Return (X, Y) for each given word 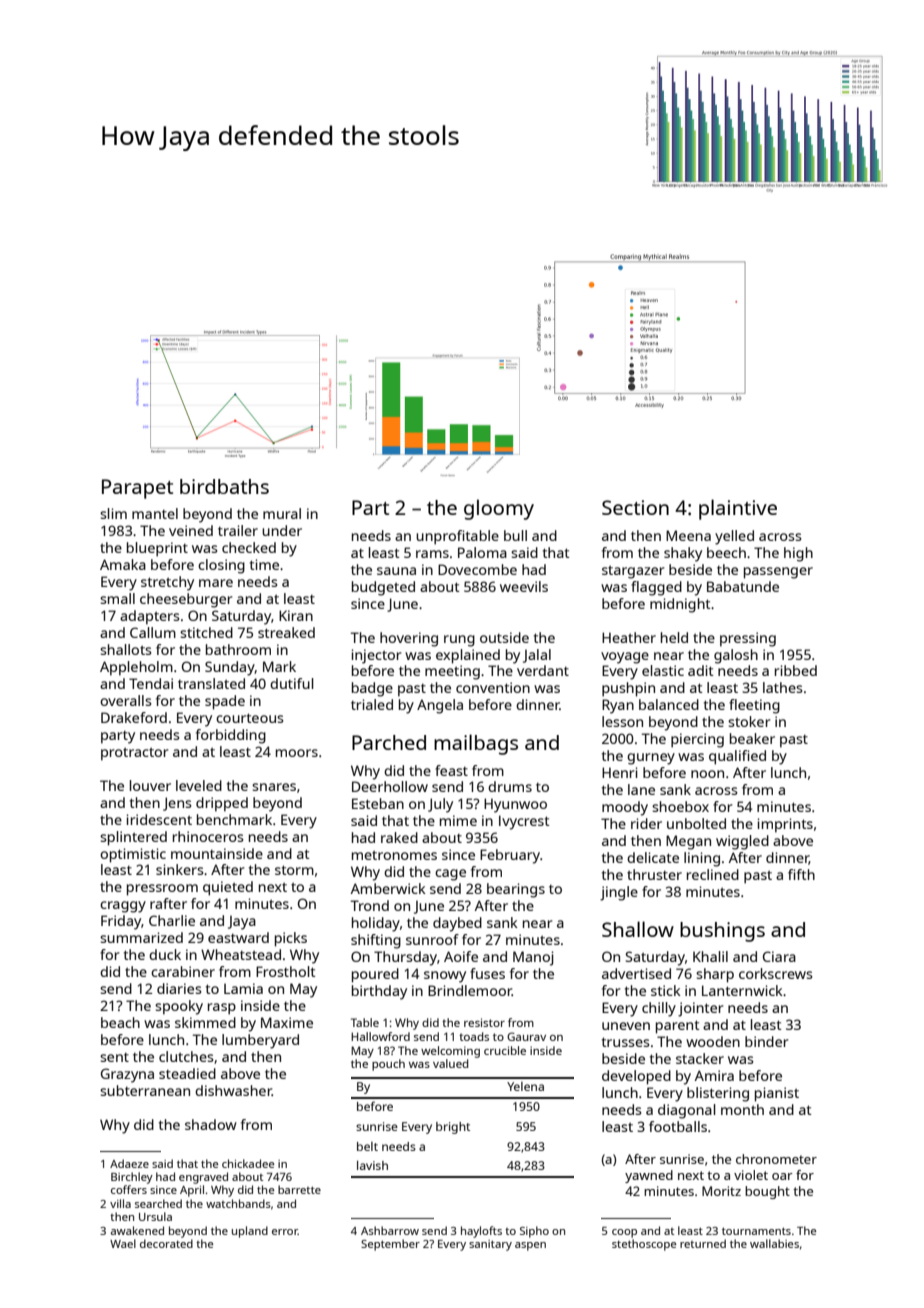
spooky (179, 1007)
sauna (396, 571)
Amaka (123, 564)
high (798, 554)
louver (150, 785)
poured (375, 975)
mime (458, 820)
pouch (388, 1065)
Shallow (638, 929)
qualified (737, 757)
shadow (211, 1124)
